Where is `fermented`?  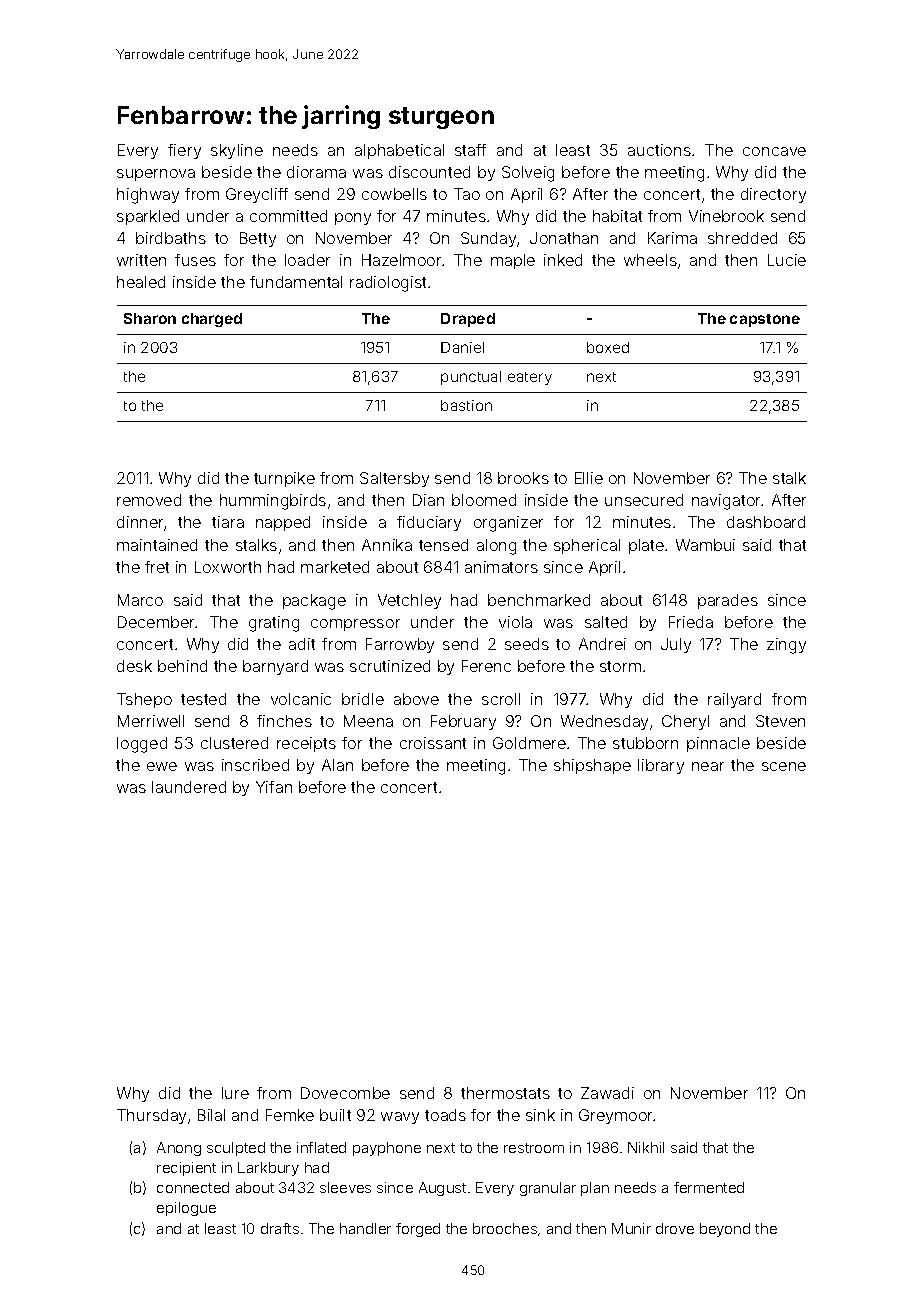 fermented is located at coordinates (709, 1187).
